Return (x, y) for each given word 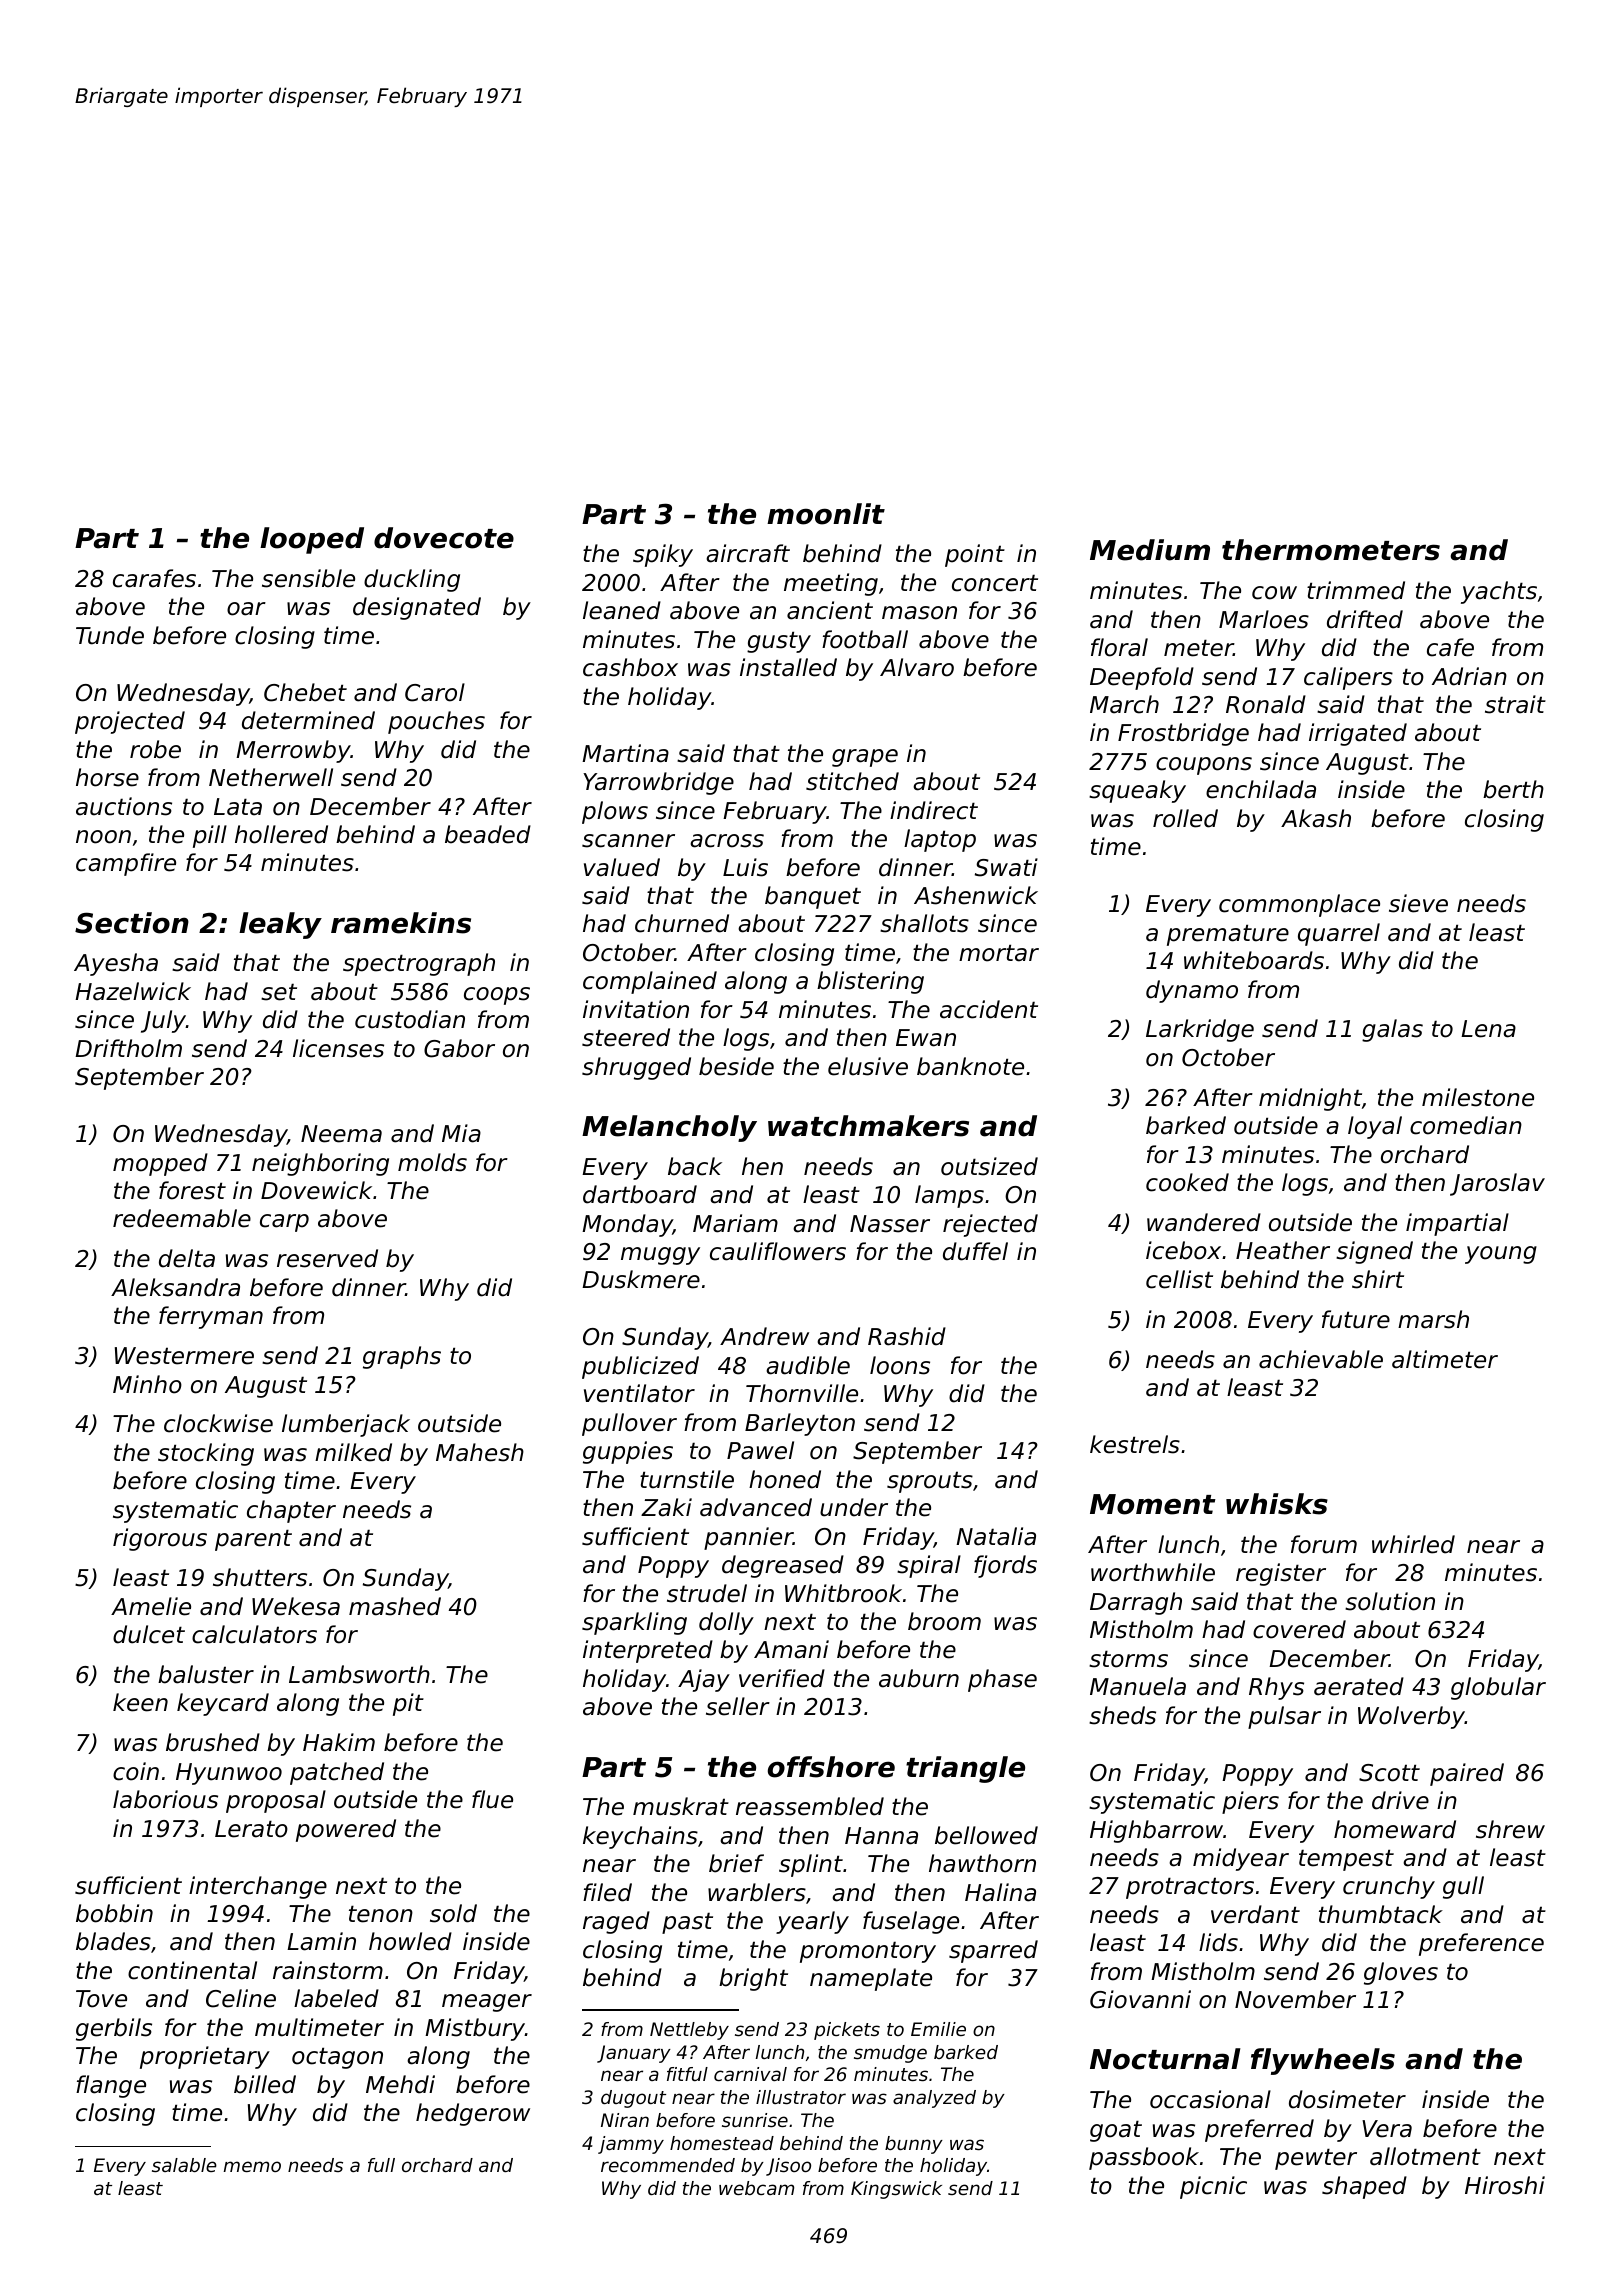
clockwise (218, 1423)
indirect (934, 810)
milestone (1478, 1097)
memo (252, 2166)
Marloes (1264, 619)
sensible (308, 578)
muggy (660, 1256)
